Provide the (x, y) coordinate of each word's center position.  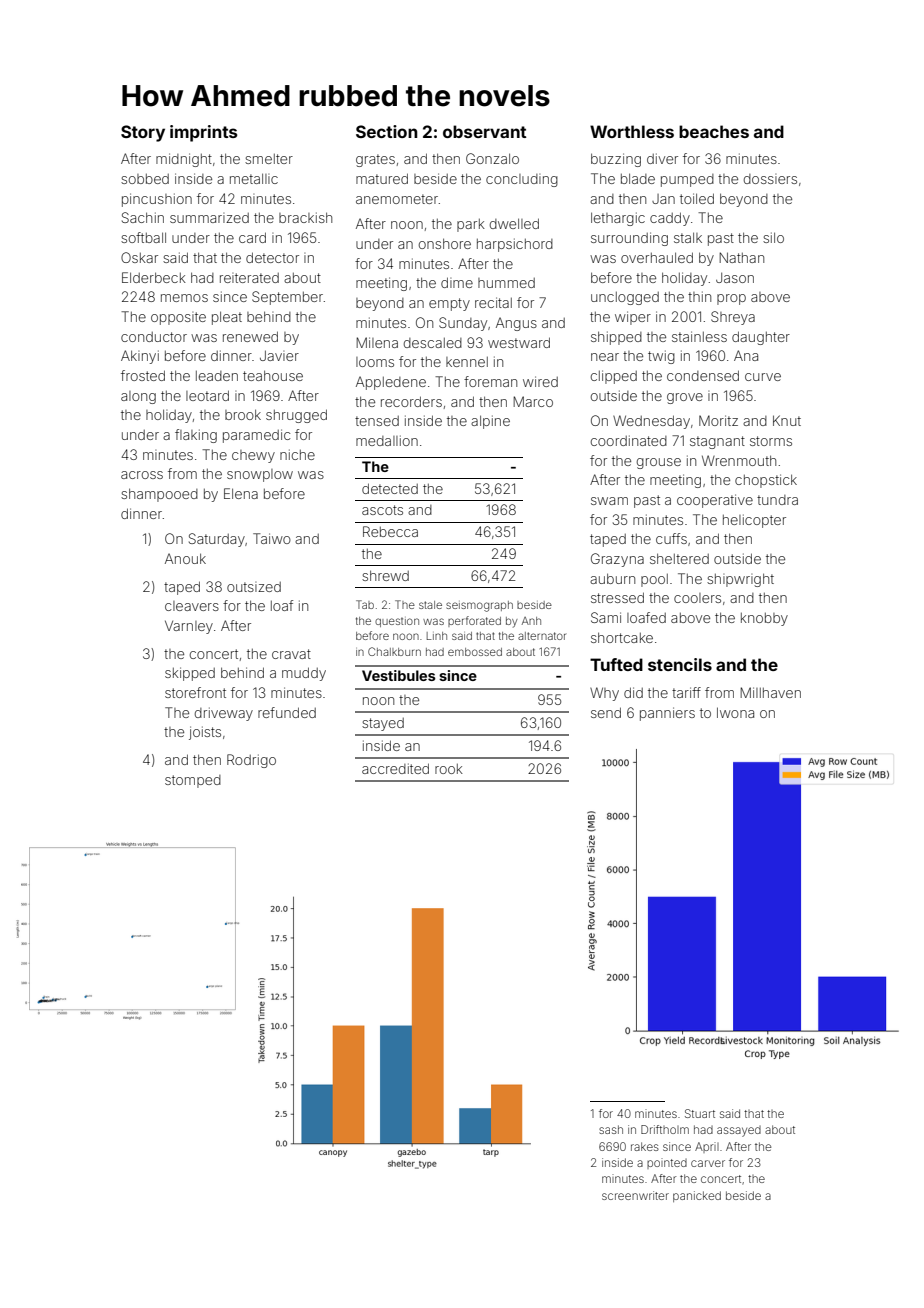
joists (205, 733)
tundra (777, 500)
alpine (490, 422)
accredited (395, 768)
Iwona (735, 712)
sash (611, 1129)
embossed (475, 652)
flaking (196, 436)
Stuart (700, 1113)
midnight (184, 160)
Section (387, 131)
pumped (687, 180)
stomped (193, 781)
